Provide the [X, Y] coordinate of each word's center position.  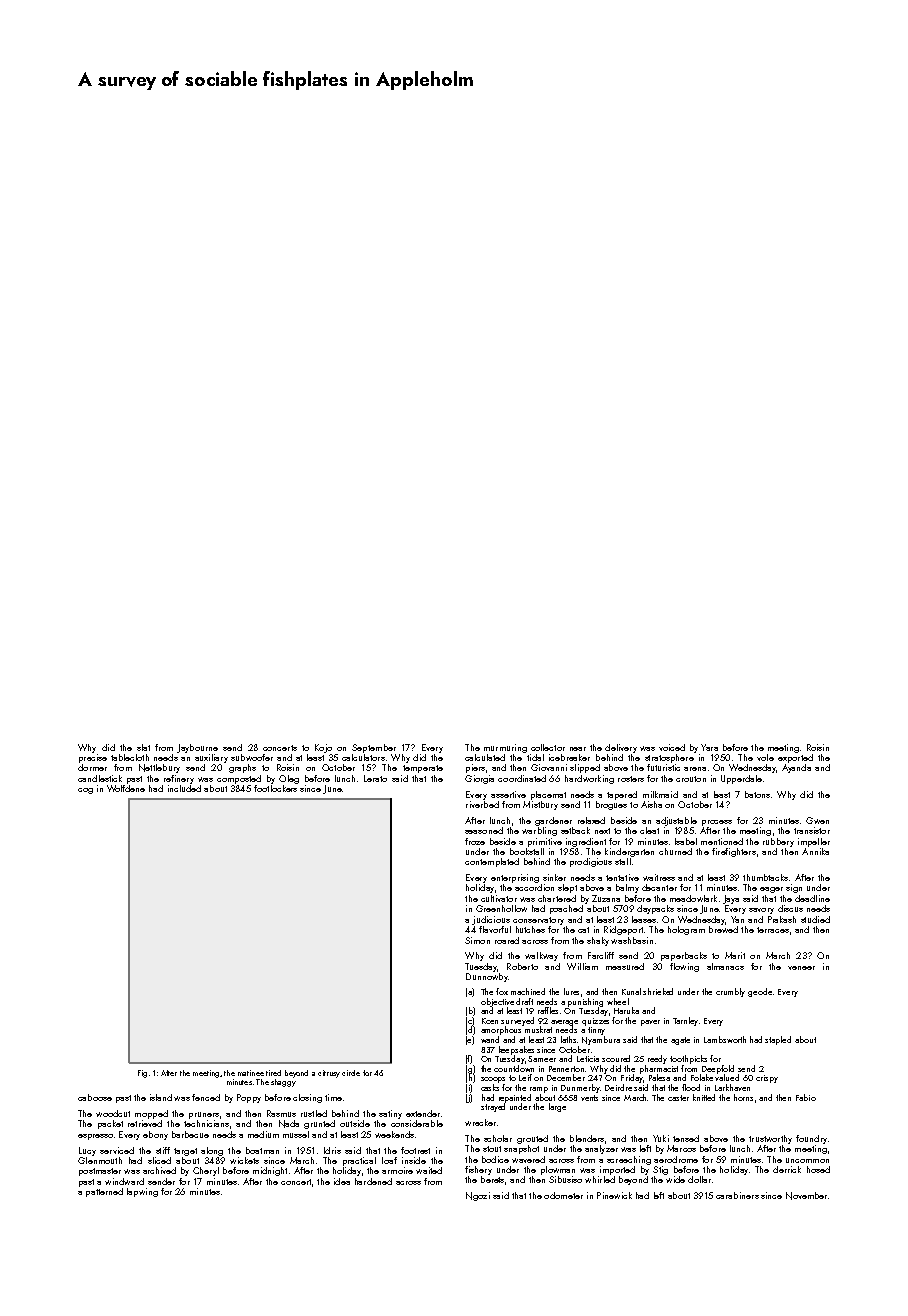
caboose [95, 1097]
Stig [660, 1170]
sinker [554, 877]
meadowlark [693, 898]
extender [423, 1113]
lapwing [142, 1192]
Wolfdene [126, 788]
